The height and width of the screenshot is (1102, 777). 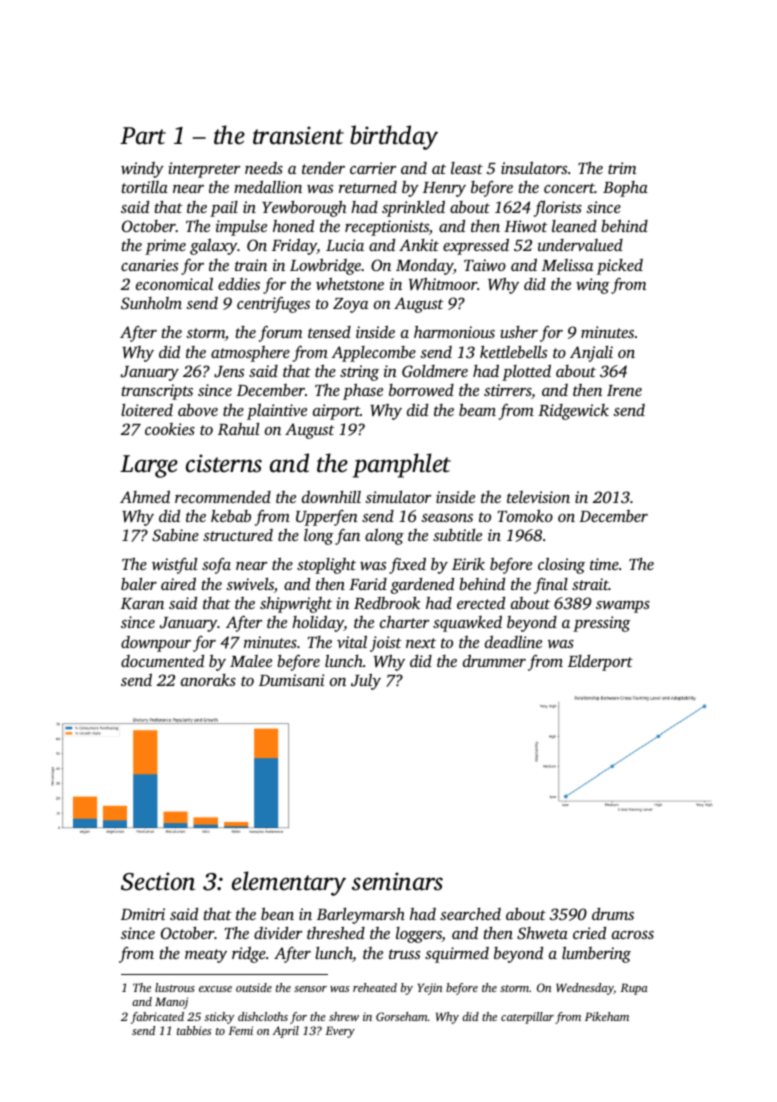 What do you see at coordinates (534, 167) in the screenshot?
I see `insulators` at bounding box center [534, 167].
